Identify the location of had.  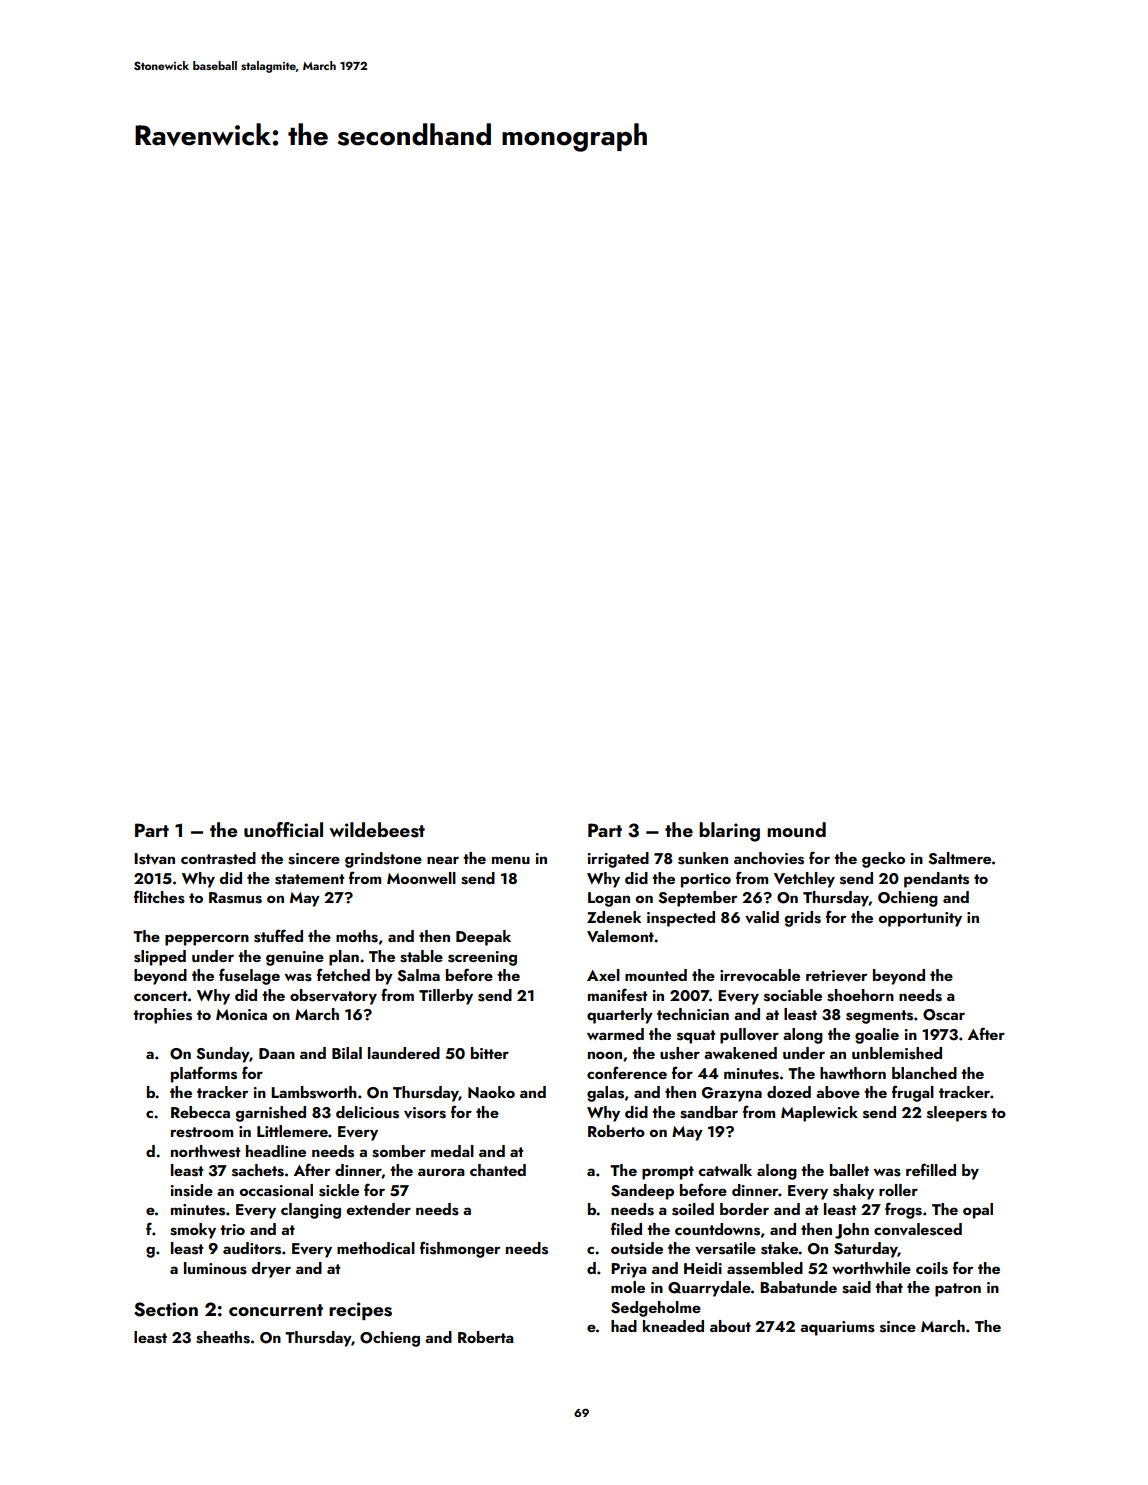
(624, 1326).
